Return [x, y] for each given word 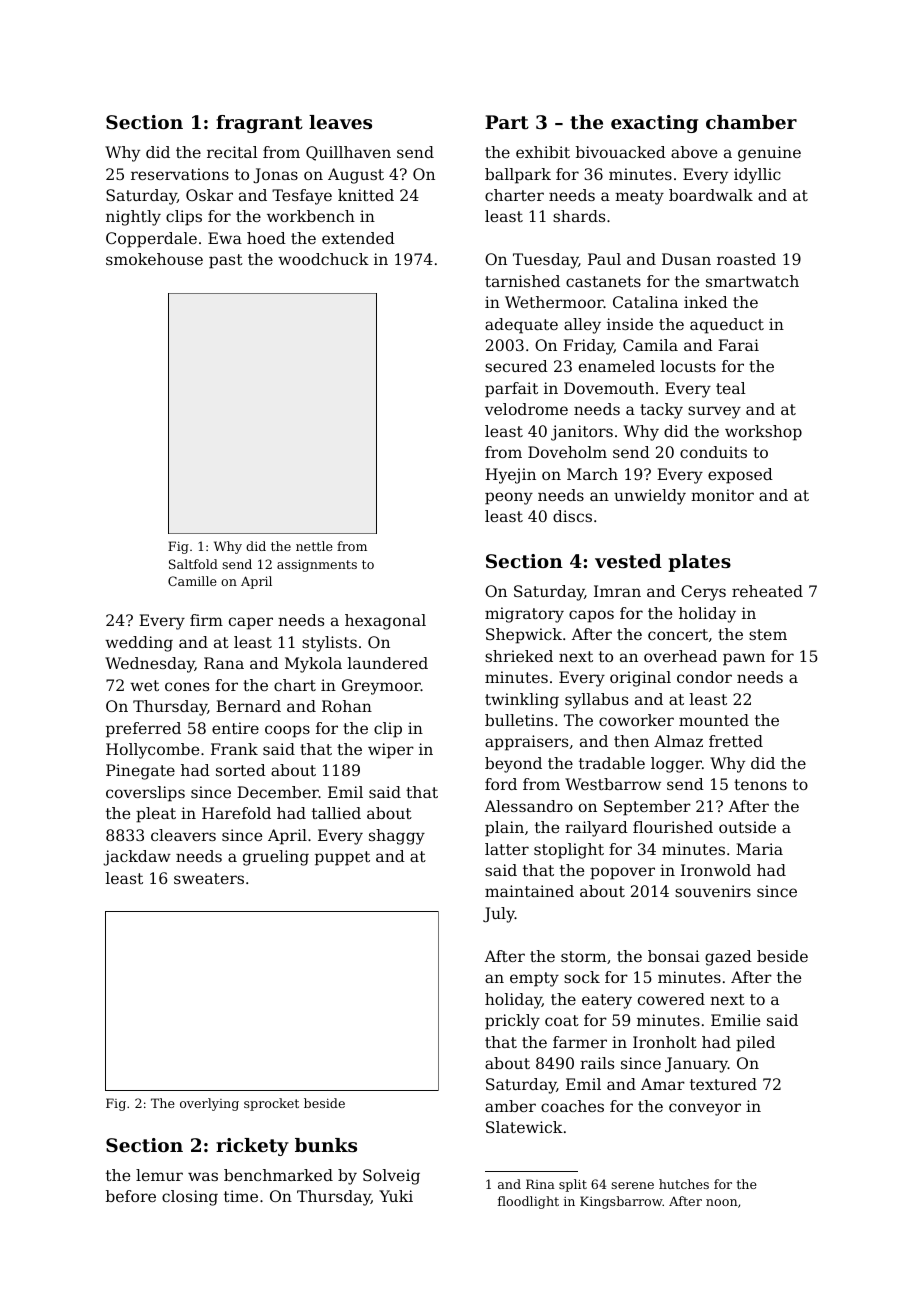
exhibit [543, 152]
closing [190, 1198]
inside [630, 324]
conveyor [705, 1109]
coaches [572, 1106]
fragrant [259, 124]
